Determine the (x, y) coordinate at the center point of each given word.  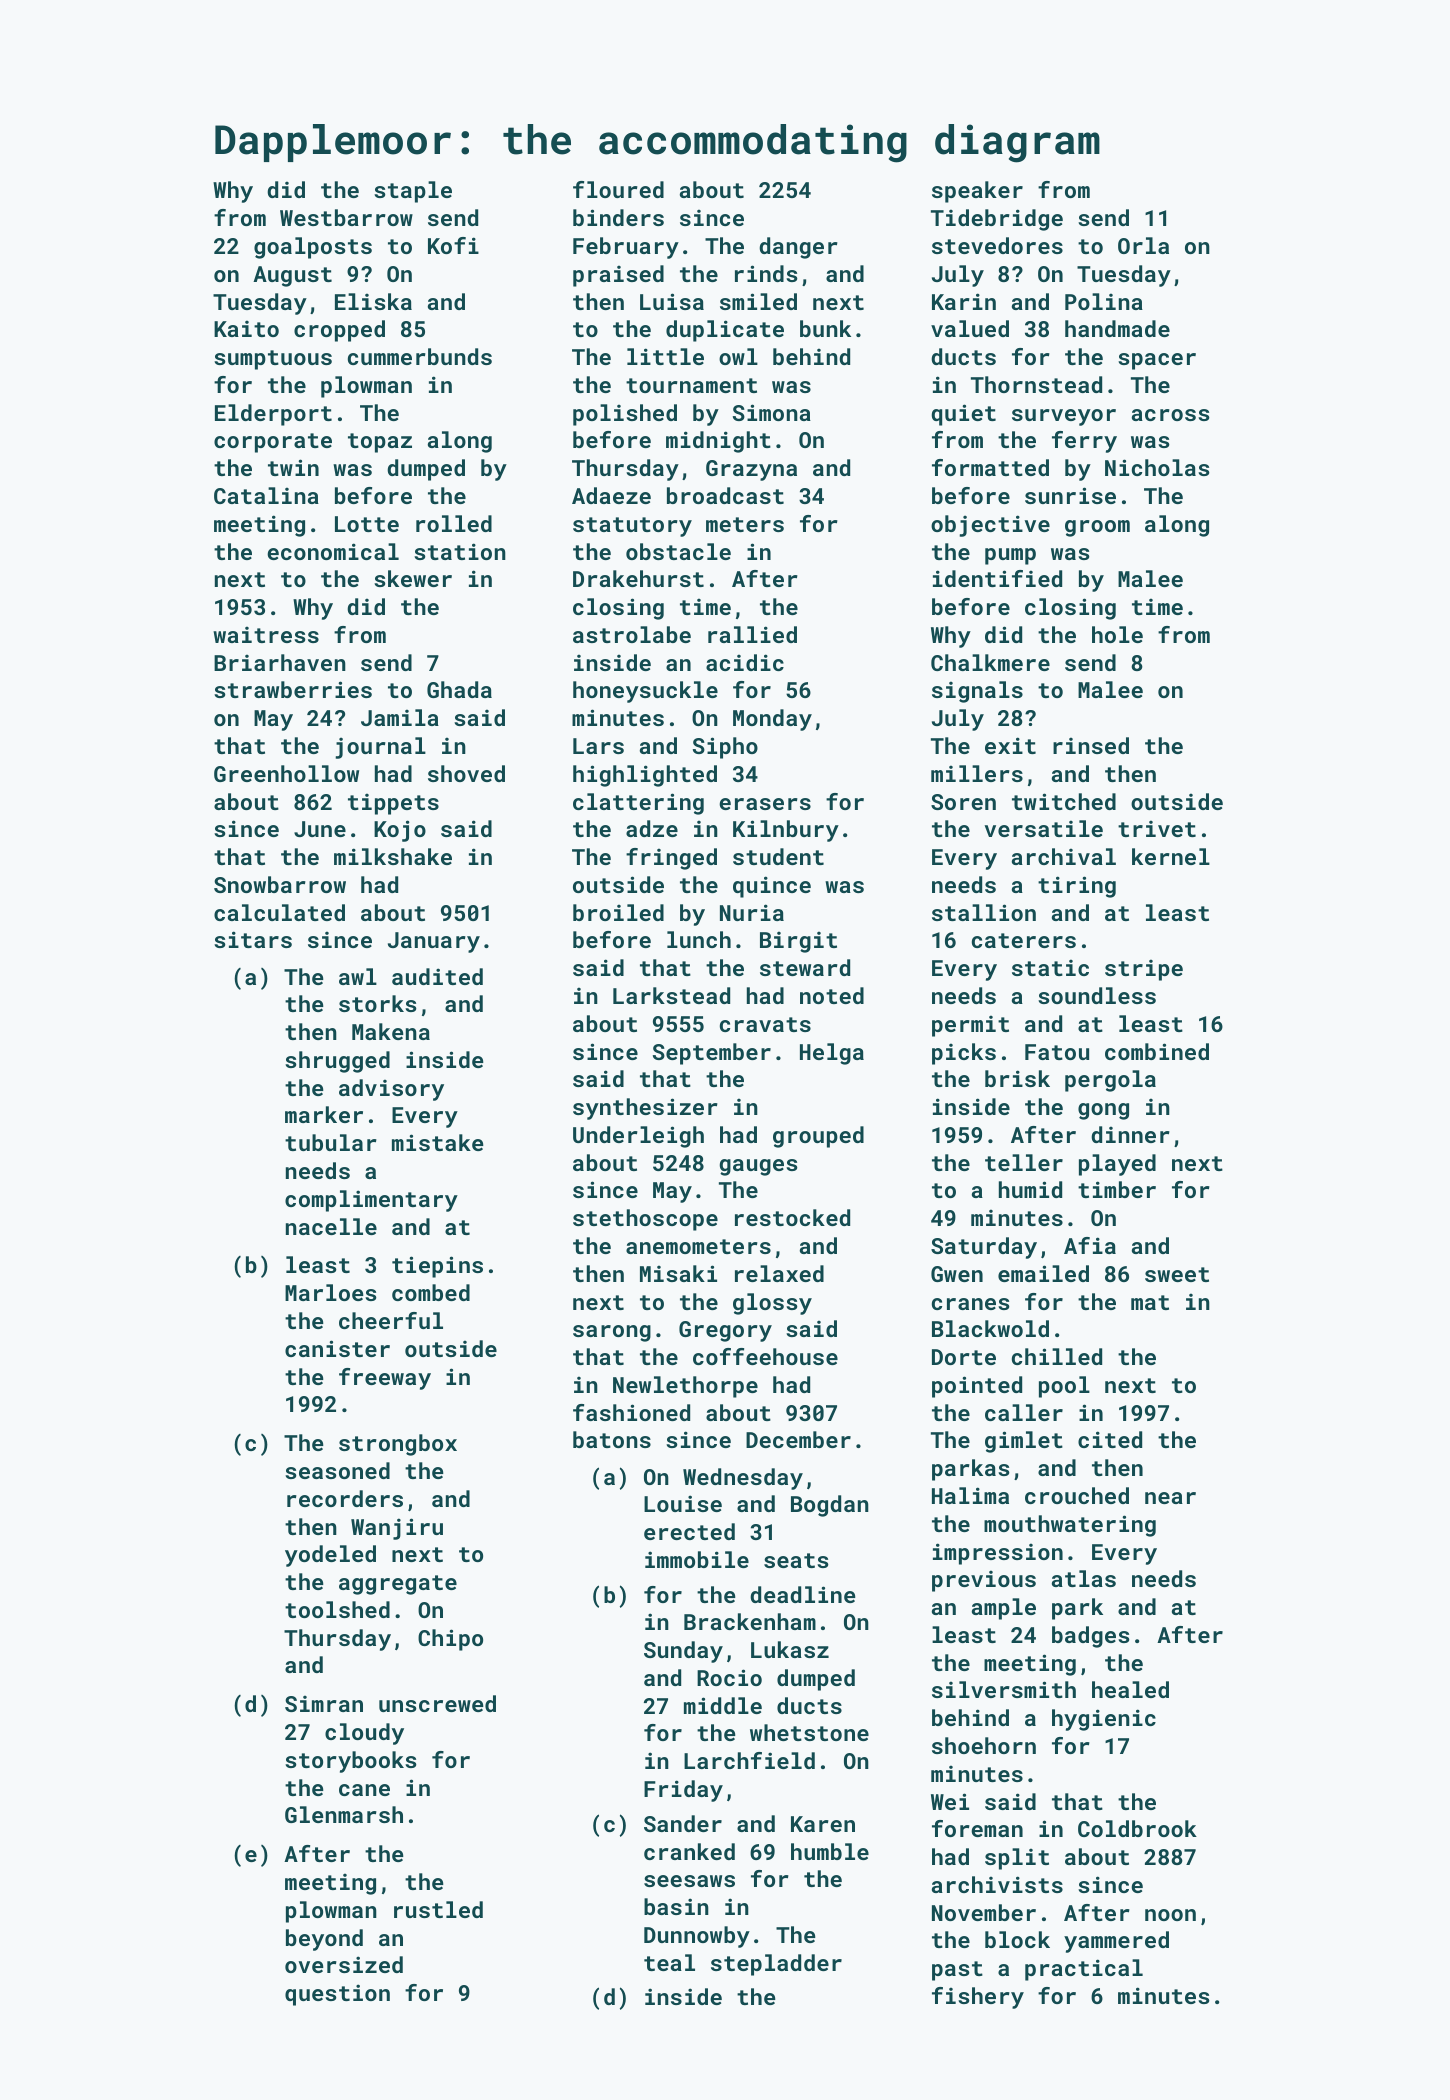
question (337, 1995)
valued (970, 328)
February (626, 248)
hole (1117, 634)
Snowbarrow (280, 884)
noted (832, 995)
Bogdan (830, 1506)
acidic (745, 662)
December (798, 1439)
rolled (454, 523)
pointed (977, 1387)
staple (413, 192)
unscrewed (437, 1703)
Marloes (331, 1292)
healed (1130, 1689)
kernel (1171, 856)
